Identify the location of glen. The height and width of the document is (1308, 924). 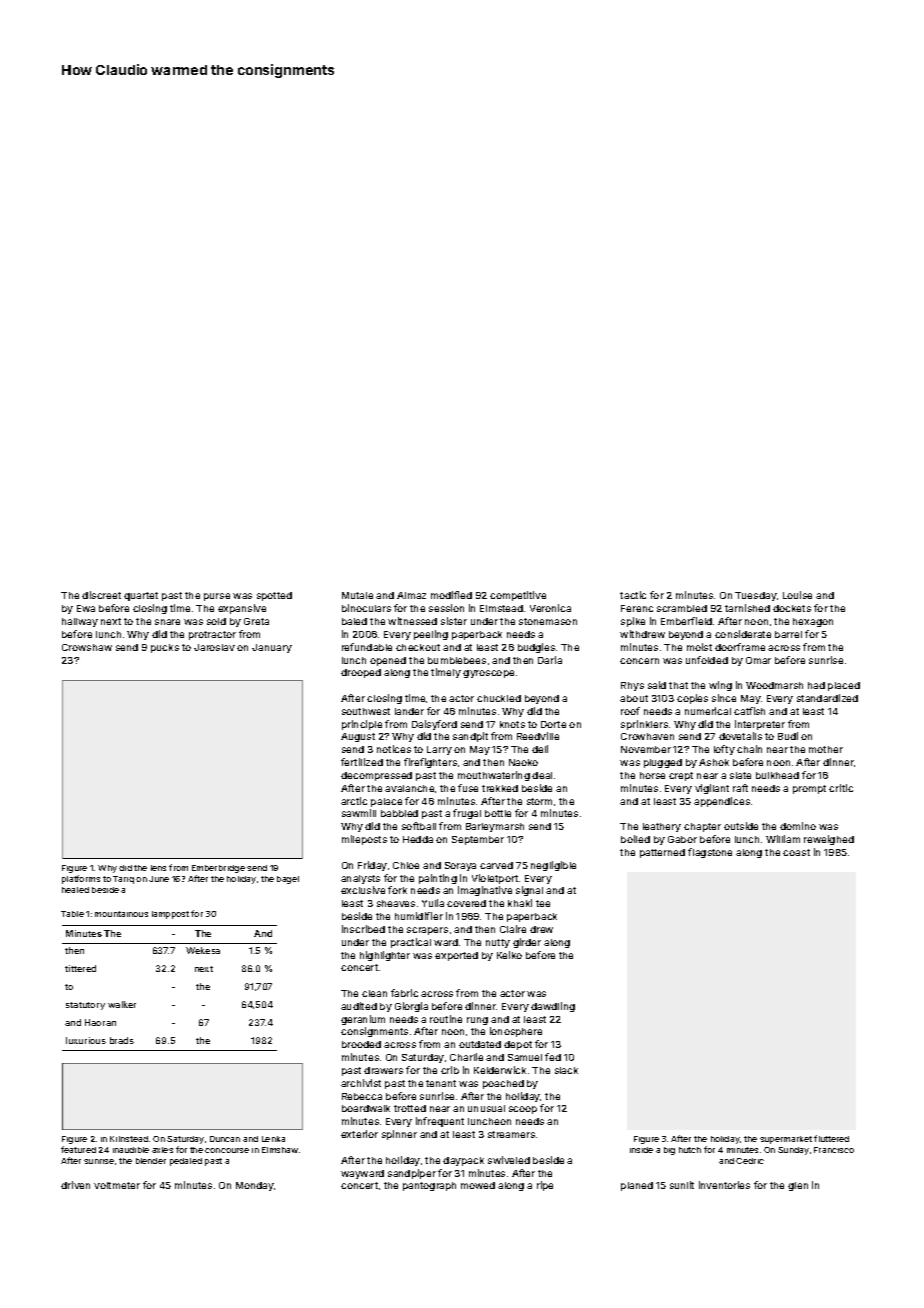
(798, 1186).
